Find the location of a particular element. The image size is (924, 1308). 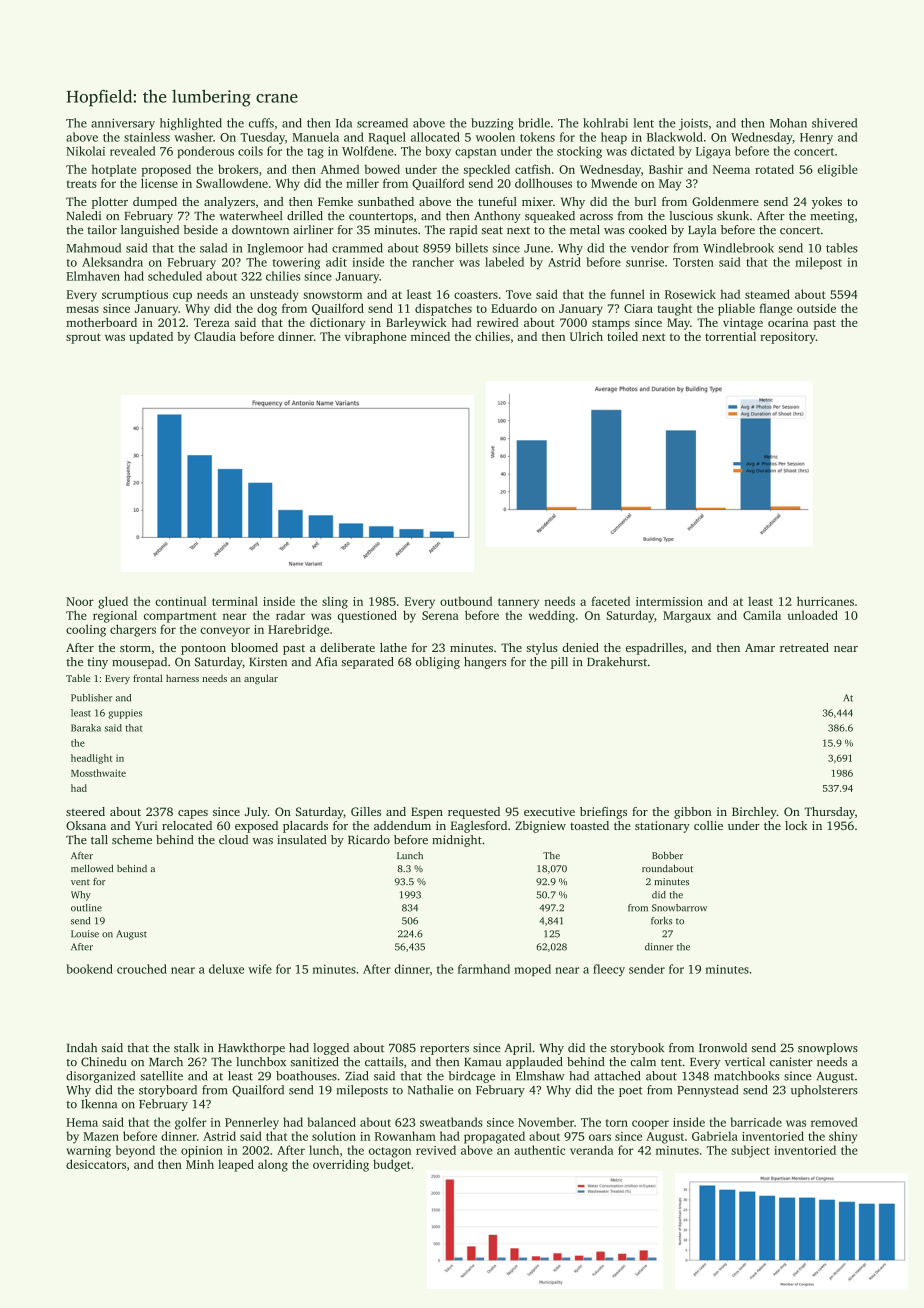

shivered is located at coordinates (834, 123).
